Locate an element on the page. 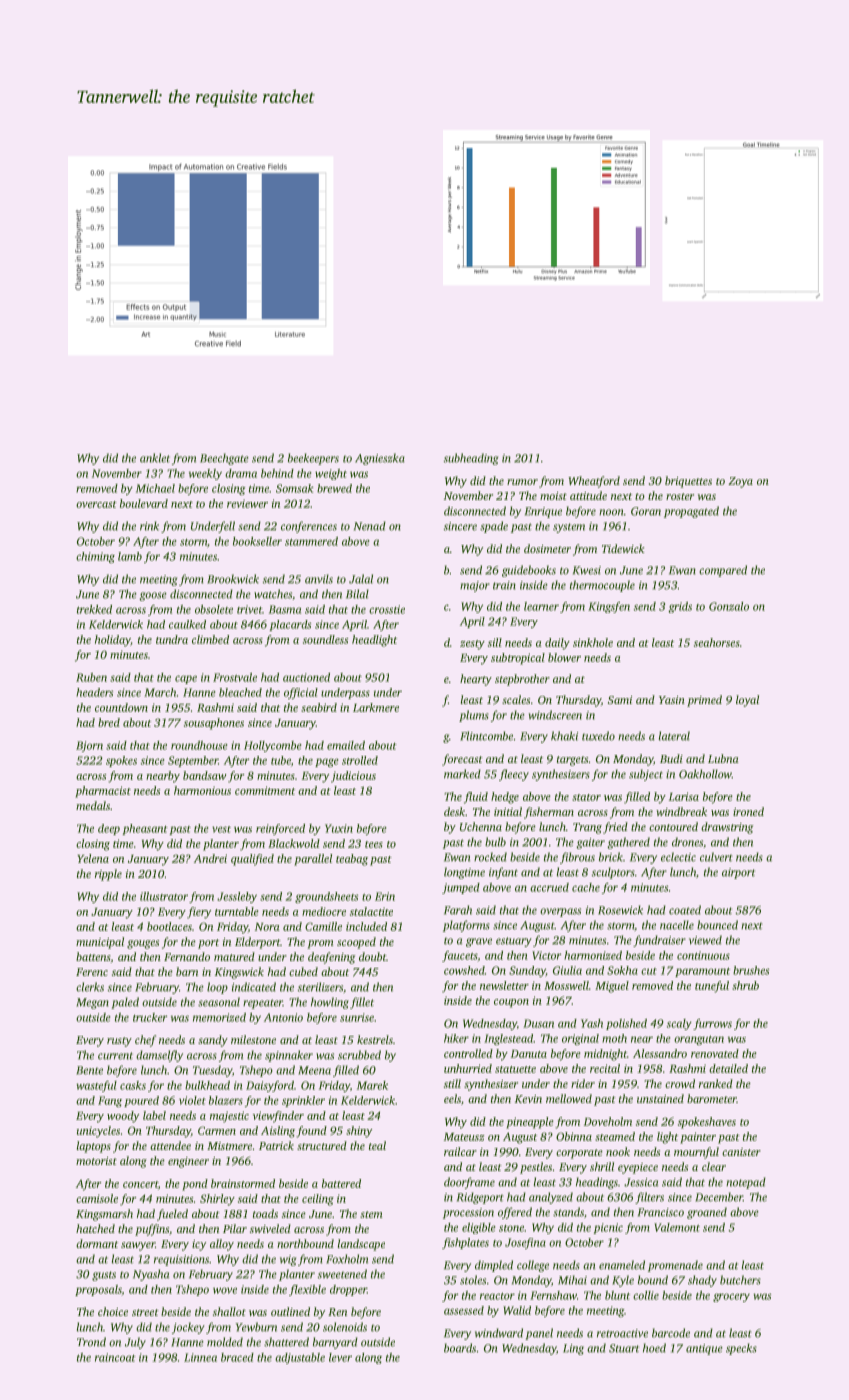  illustrator is located at coordinates (164, 896).
